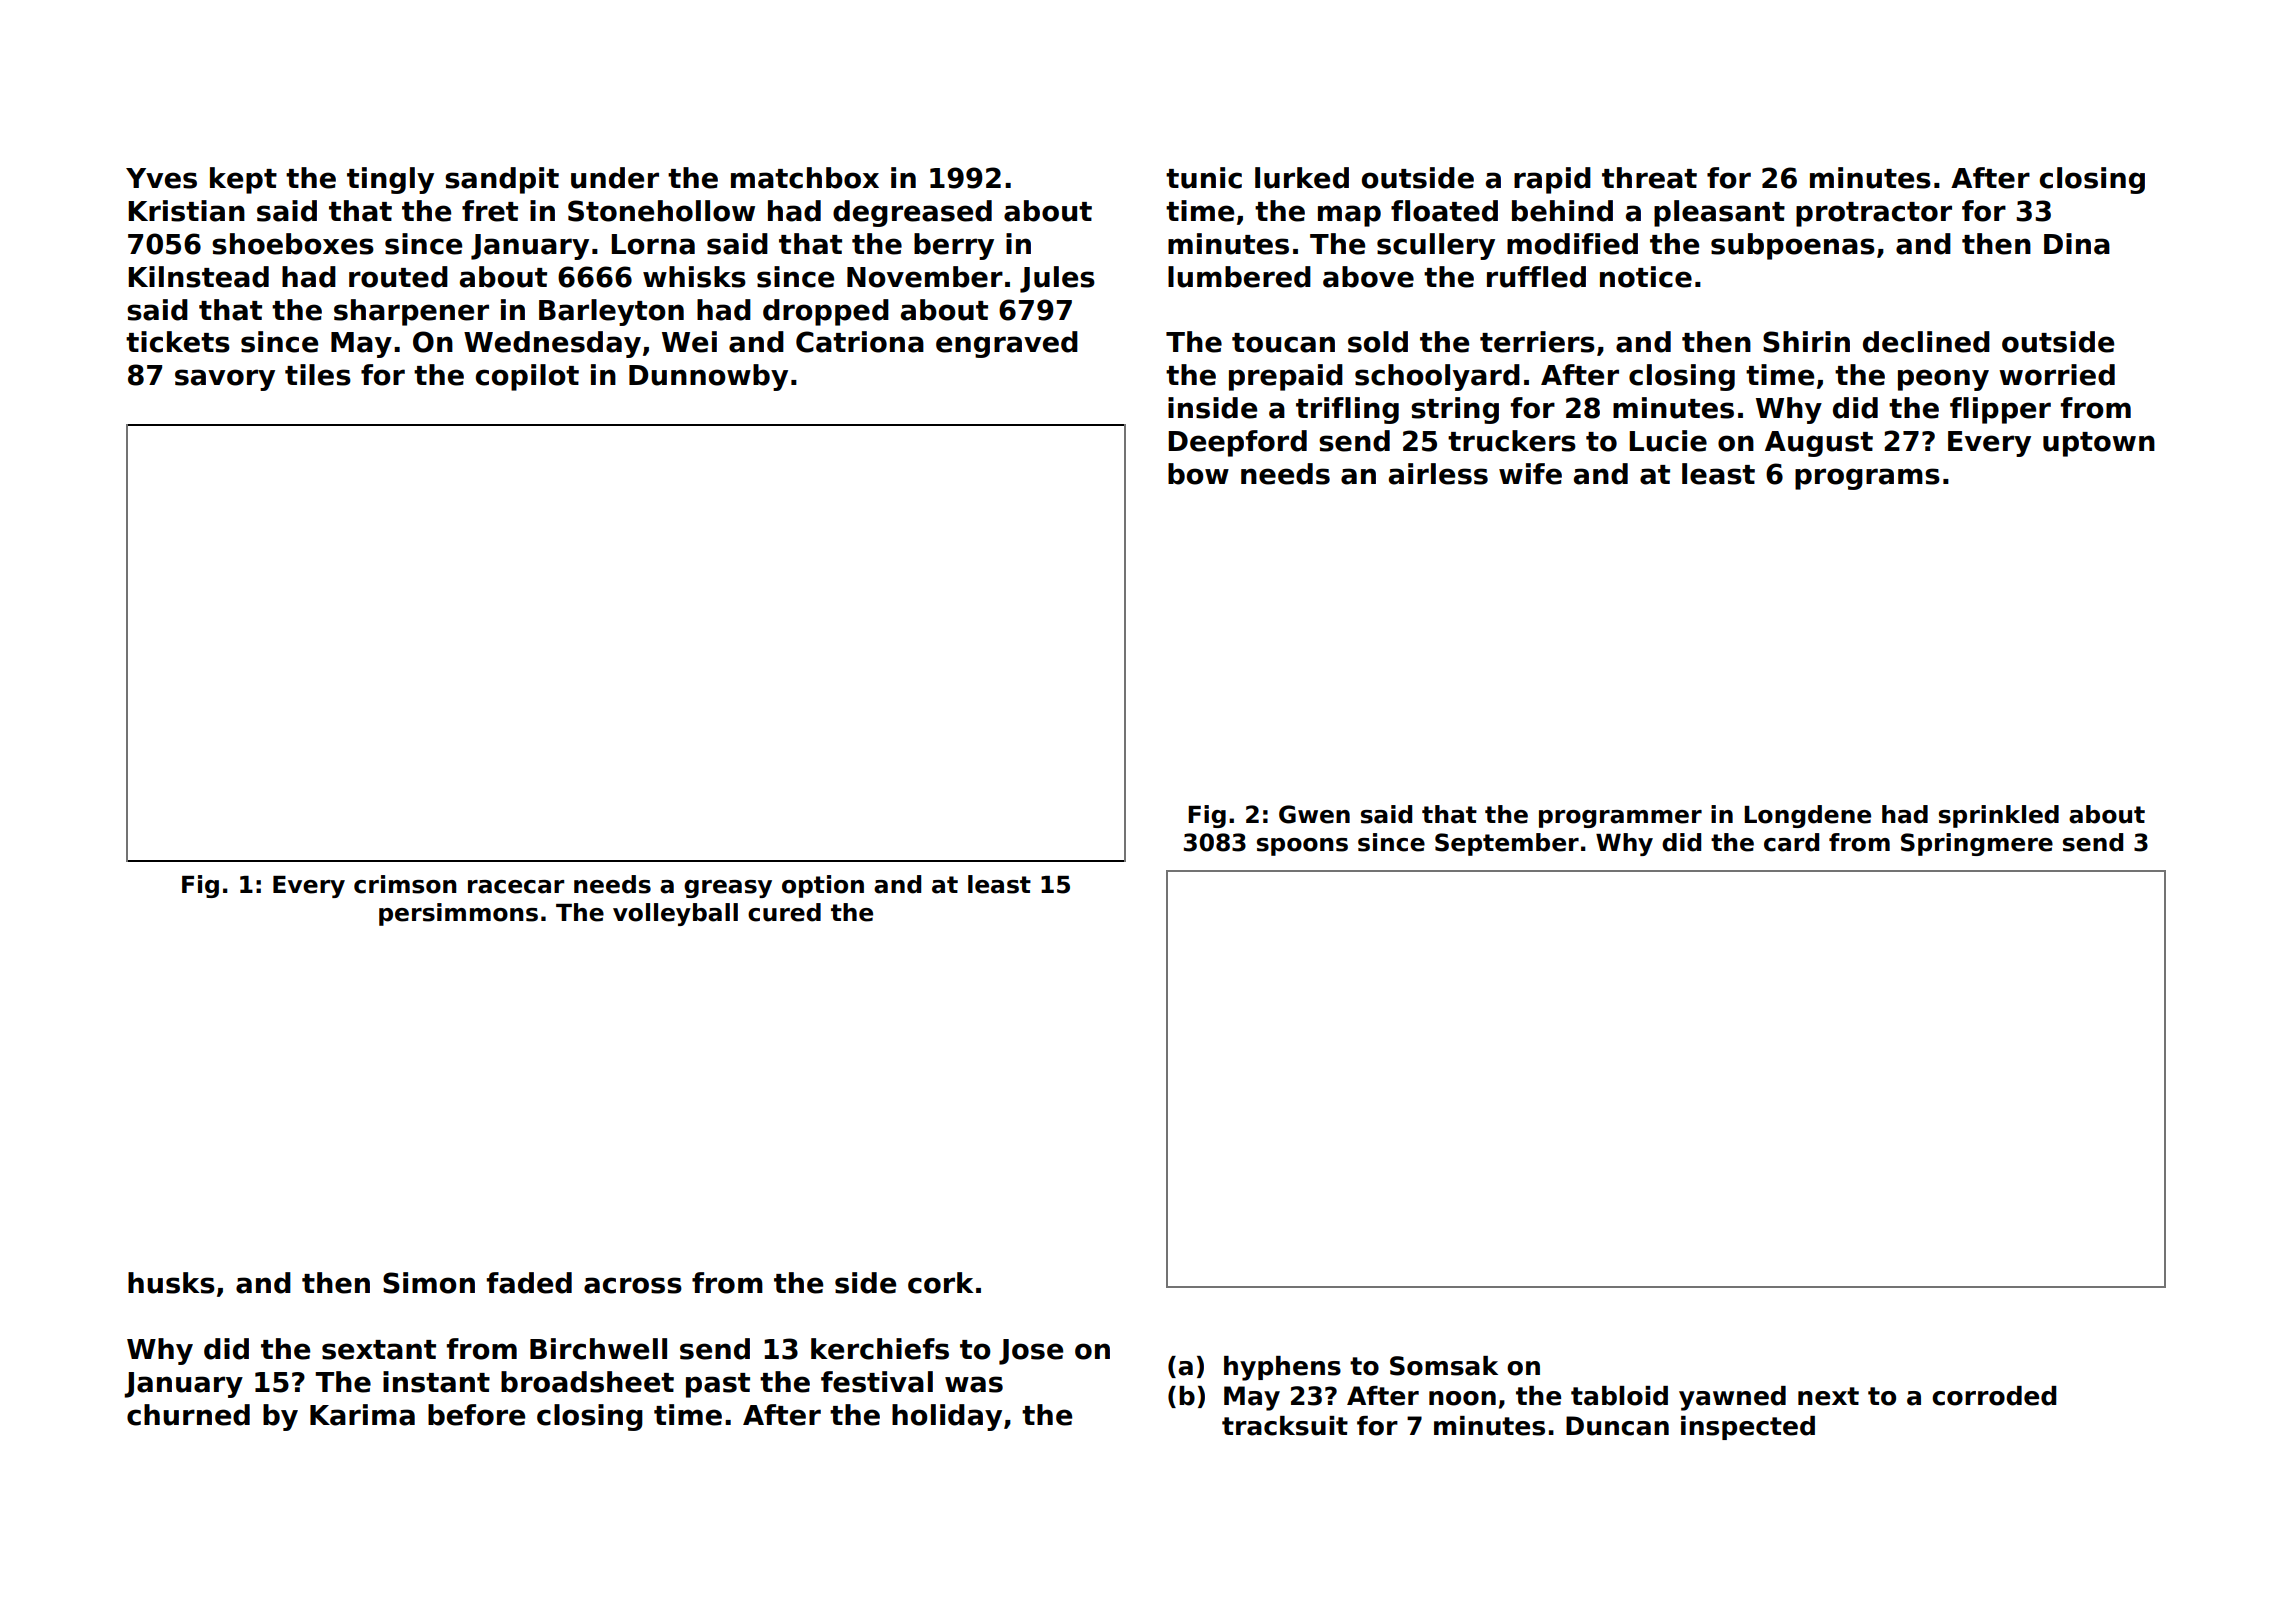 Image resolution: width=2292 pixels, height=1620 pixels. What do you see at coordinates (1314, 814) in the screenshot?
I see `Gwen` at bounding box center [1314, 814].
